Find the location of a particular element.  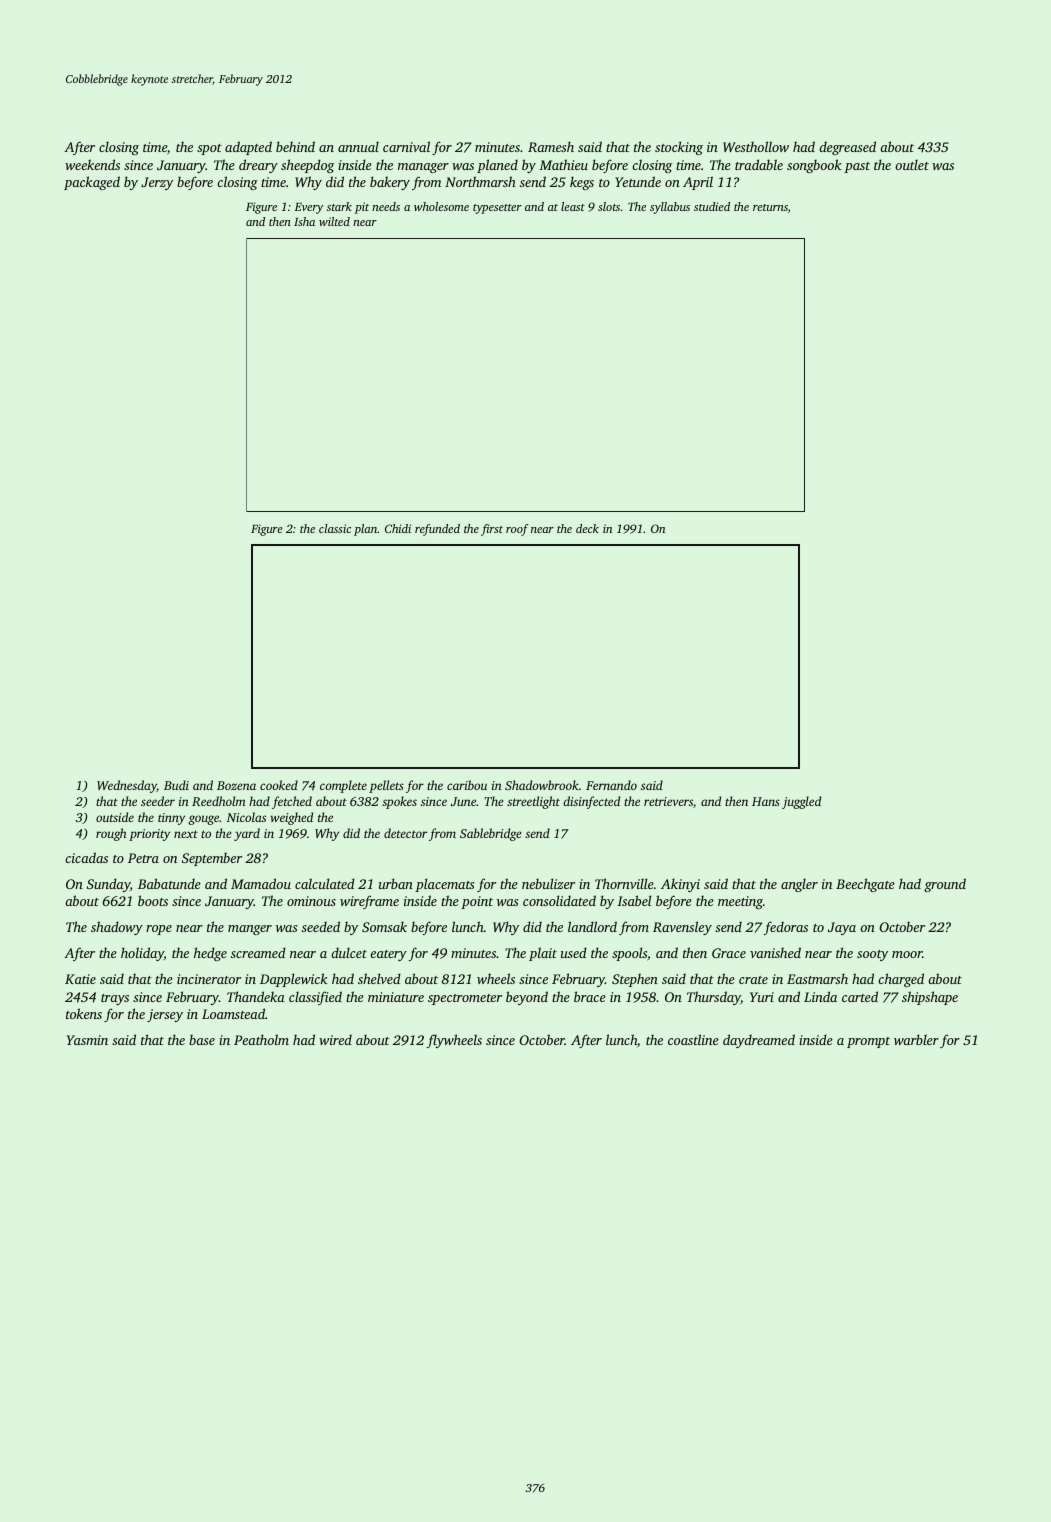

stocking is located at coordinates (679, 148).
